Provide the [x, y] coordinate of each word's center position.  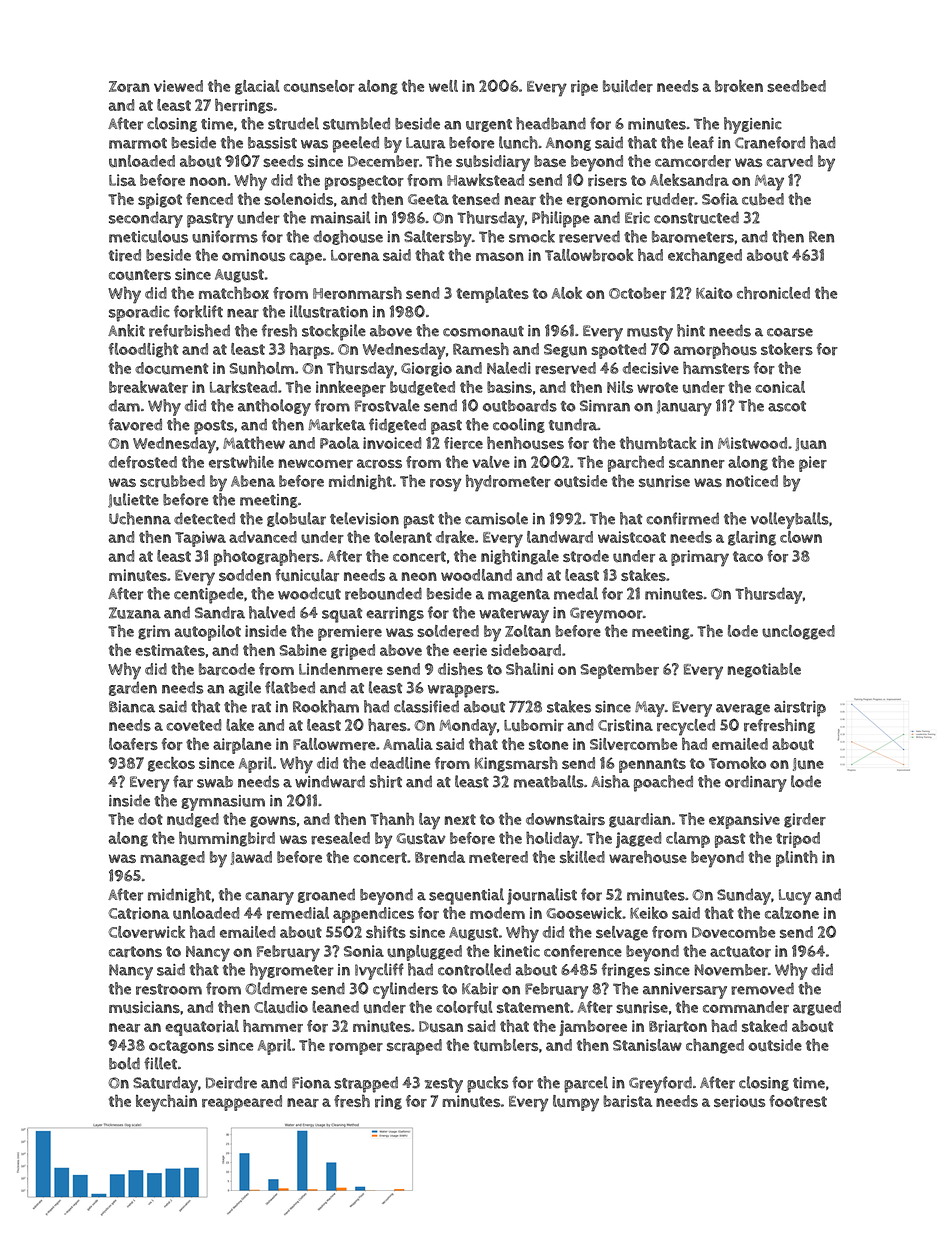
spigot [160, 201]
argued [817, 1008]
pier [813, 464]
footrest [798, 1101]
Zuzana [135, 613]
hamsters [716, 368]
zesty [444, 1085]
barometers [693, 237]
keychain [166, 1103]
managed [172, 858]
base [550, 161]
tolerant [403, 537]
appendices [373, 915]
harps [310, 350]
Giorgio [426, 369]
